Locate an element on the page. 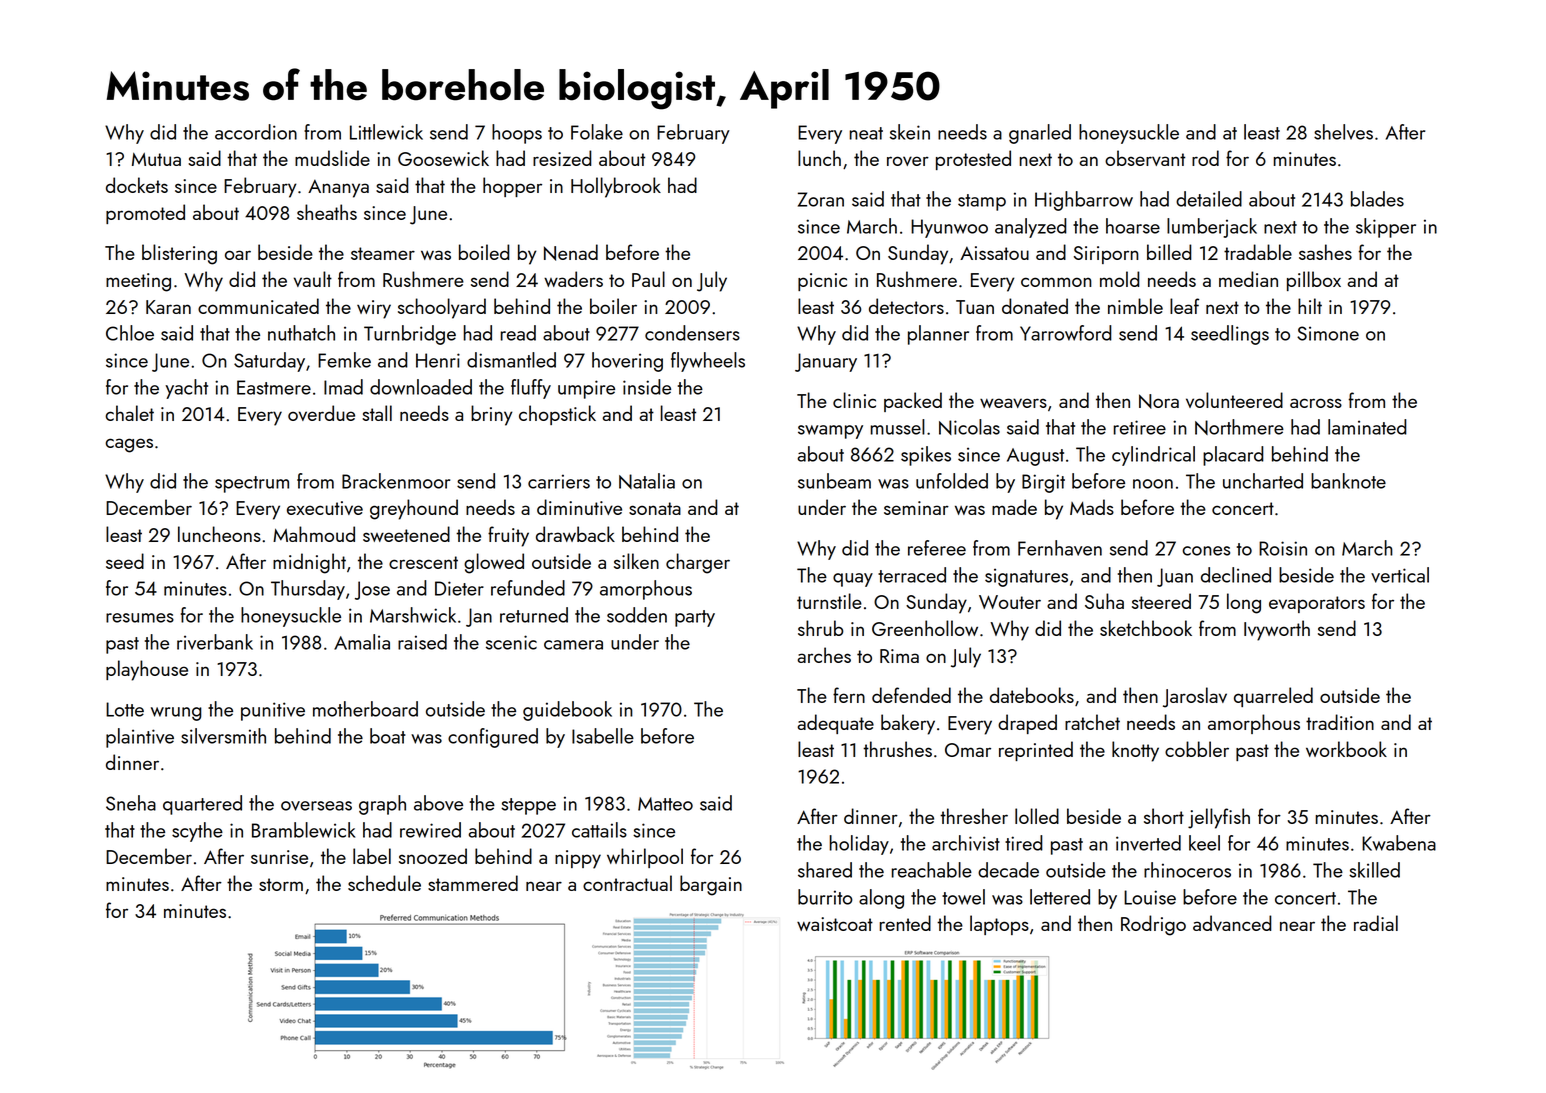  lumberjack is located at coordinates (1212, 228).
